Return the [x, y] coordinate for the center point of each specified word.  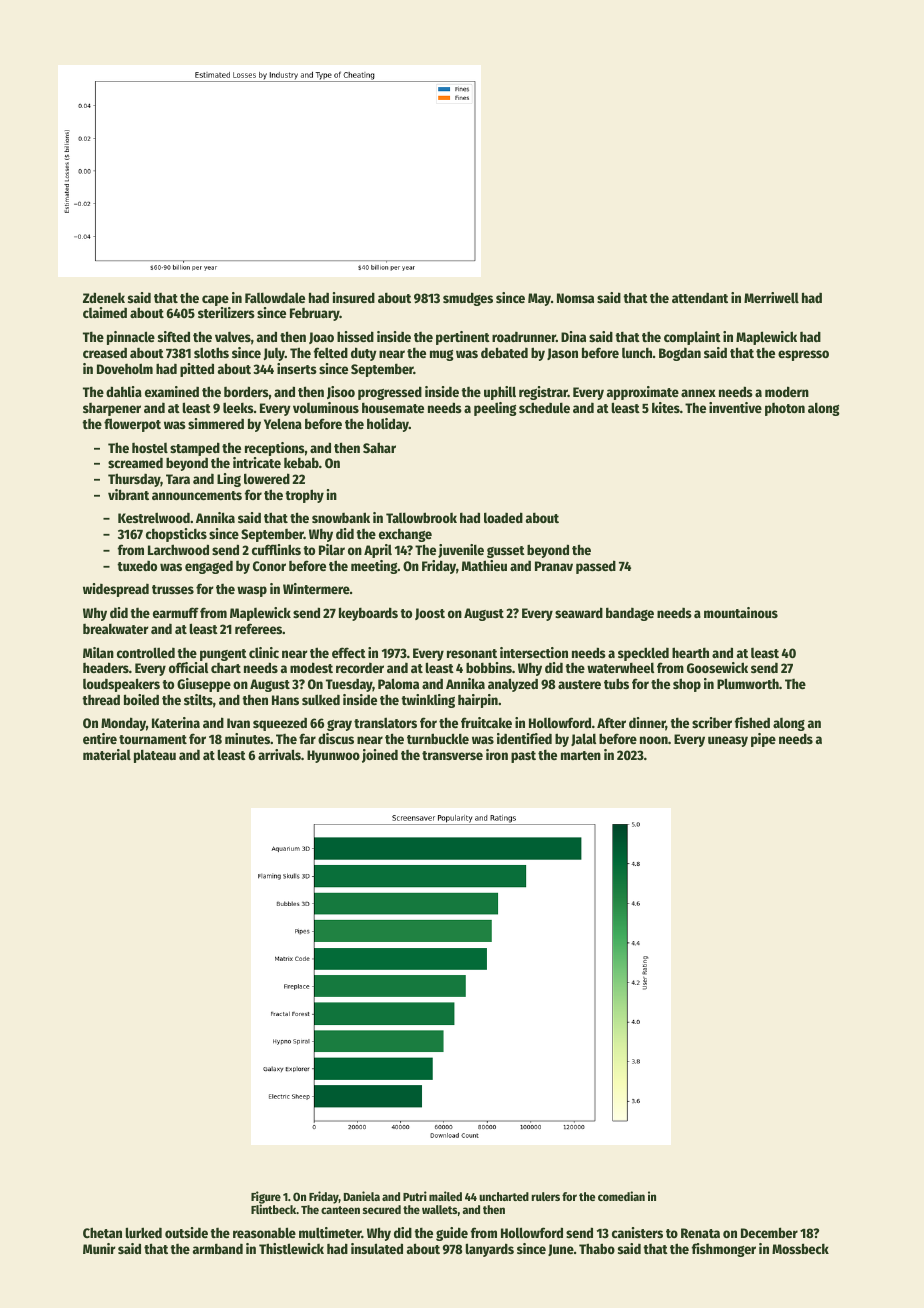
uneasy [728, 741]
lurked [144, 1232]
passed [596, 567]
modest [311, 667]
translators [385, 722]
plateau [155, 756]
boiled [141, 699]
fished [752, 722]
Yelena [283, 423]
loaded [503, 517]
